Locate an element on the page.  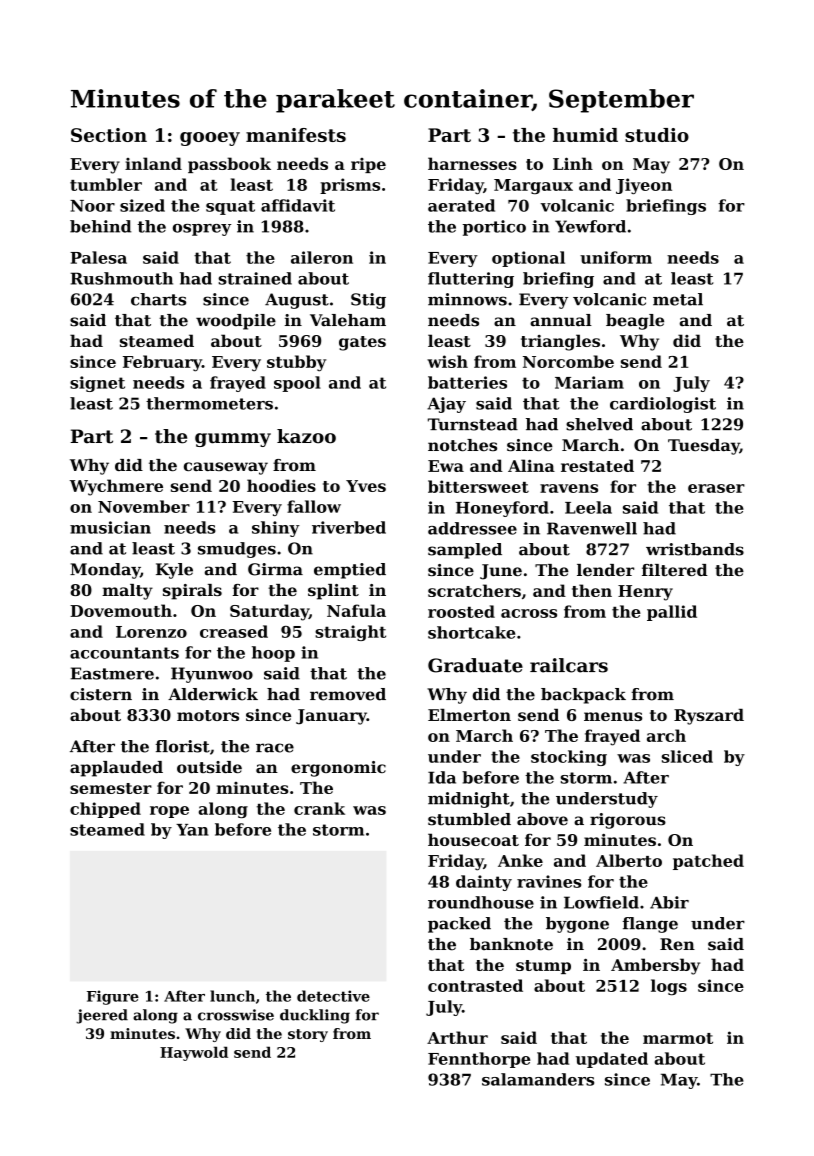
prisms is located at coordinates (350, 186).
